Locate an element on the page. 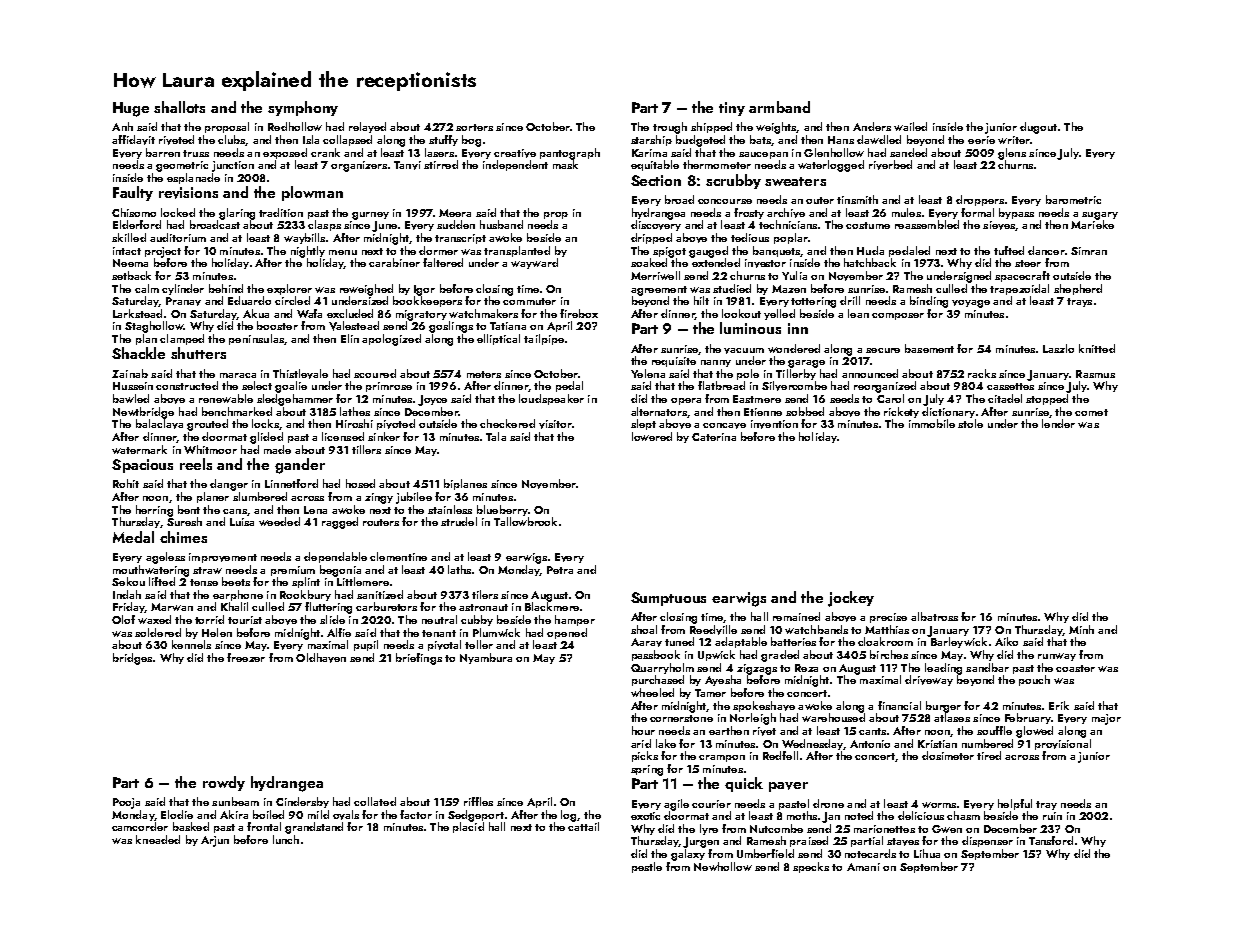  Carol is located at coordinates (890, 398).
